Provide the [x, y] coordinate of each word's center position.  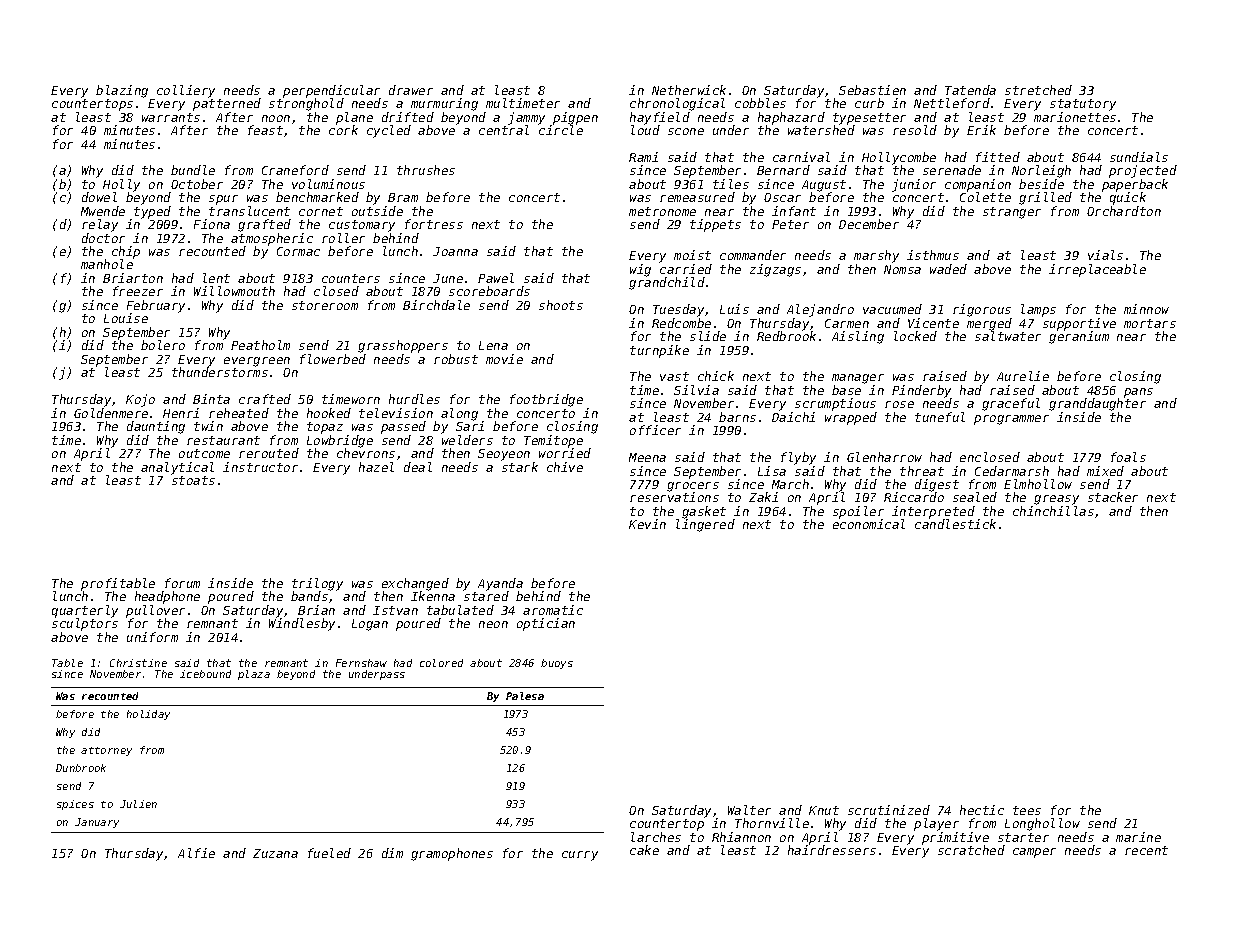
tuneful [940, 417]
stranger [1012, 213]
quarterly [85, 611]
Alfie [196, 853]
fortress [434, 224]
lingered [705, 525]
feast [265, 130]
